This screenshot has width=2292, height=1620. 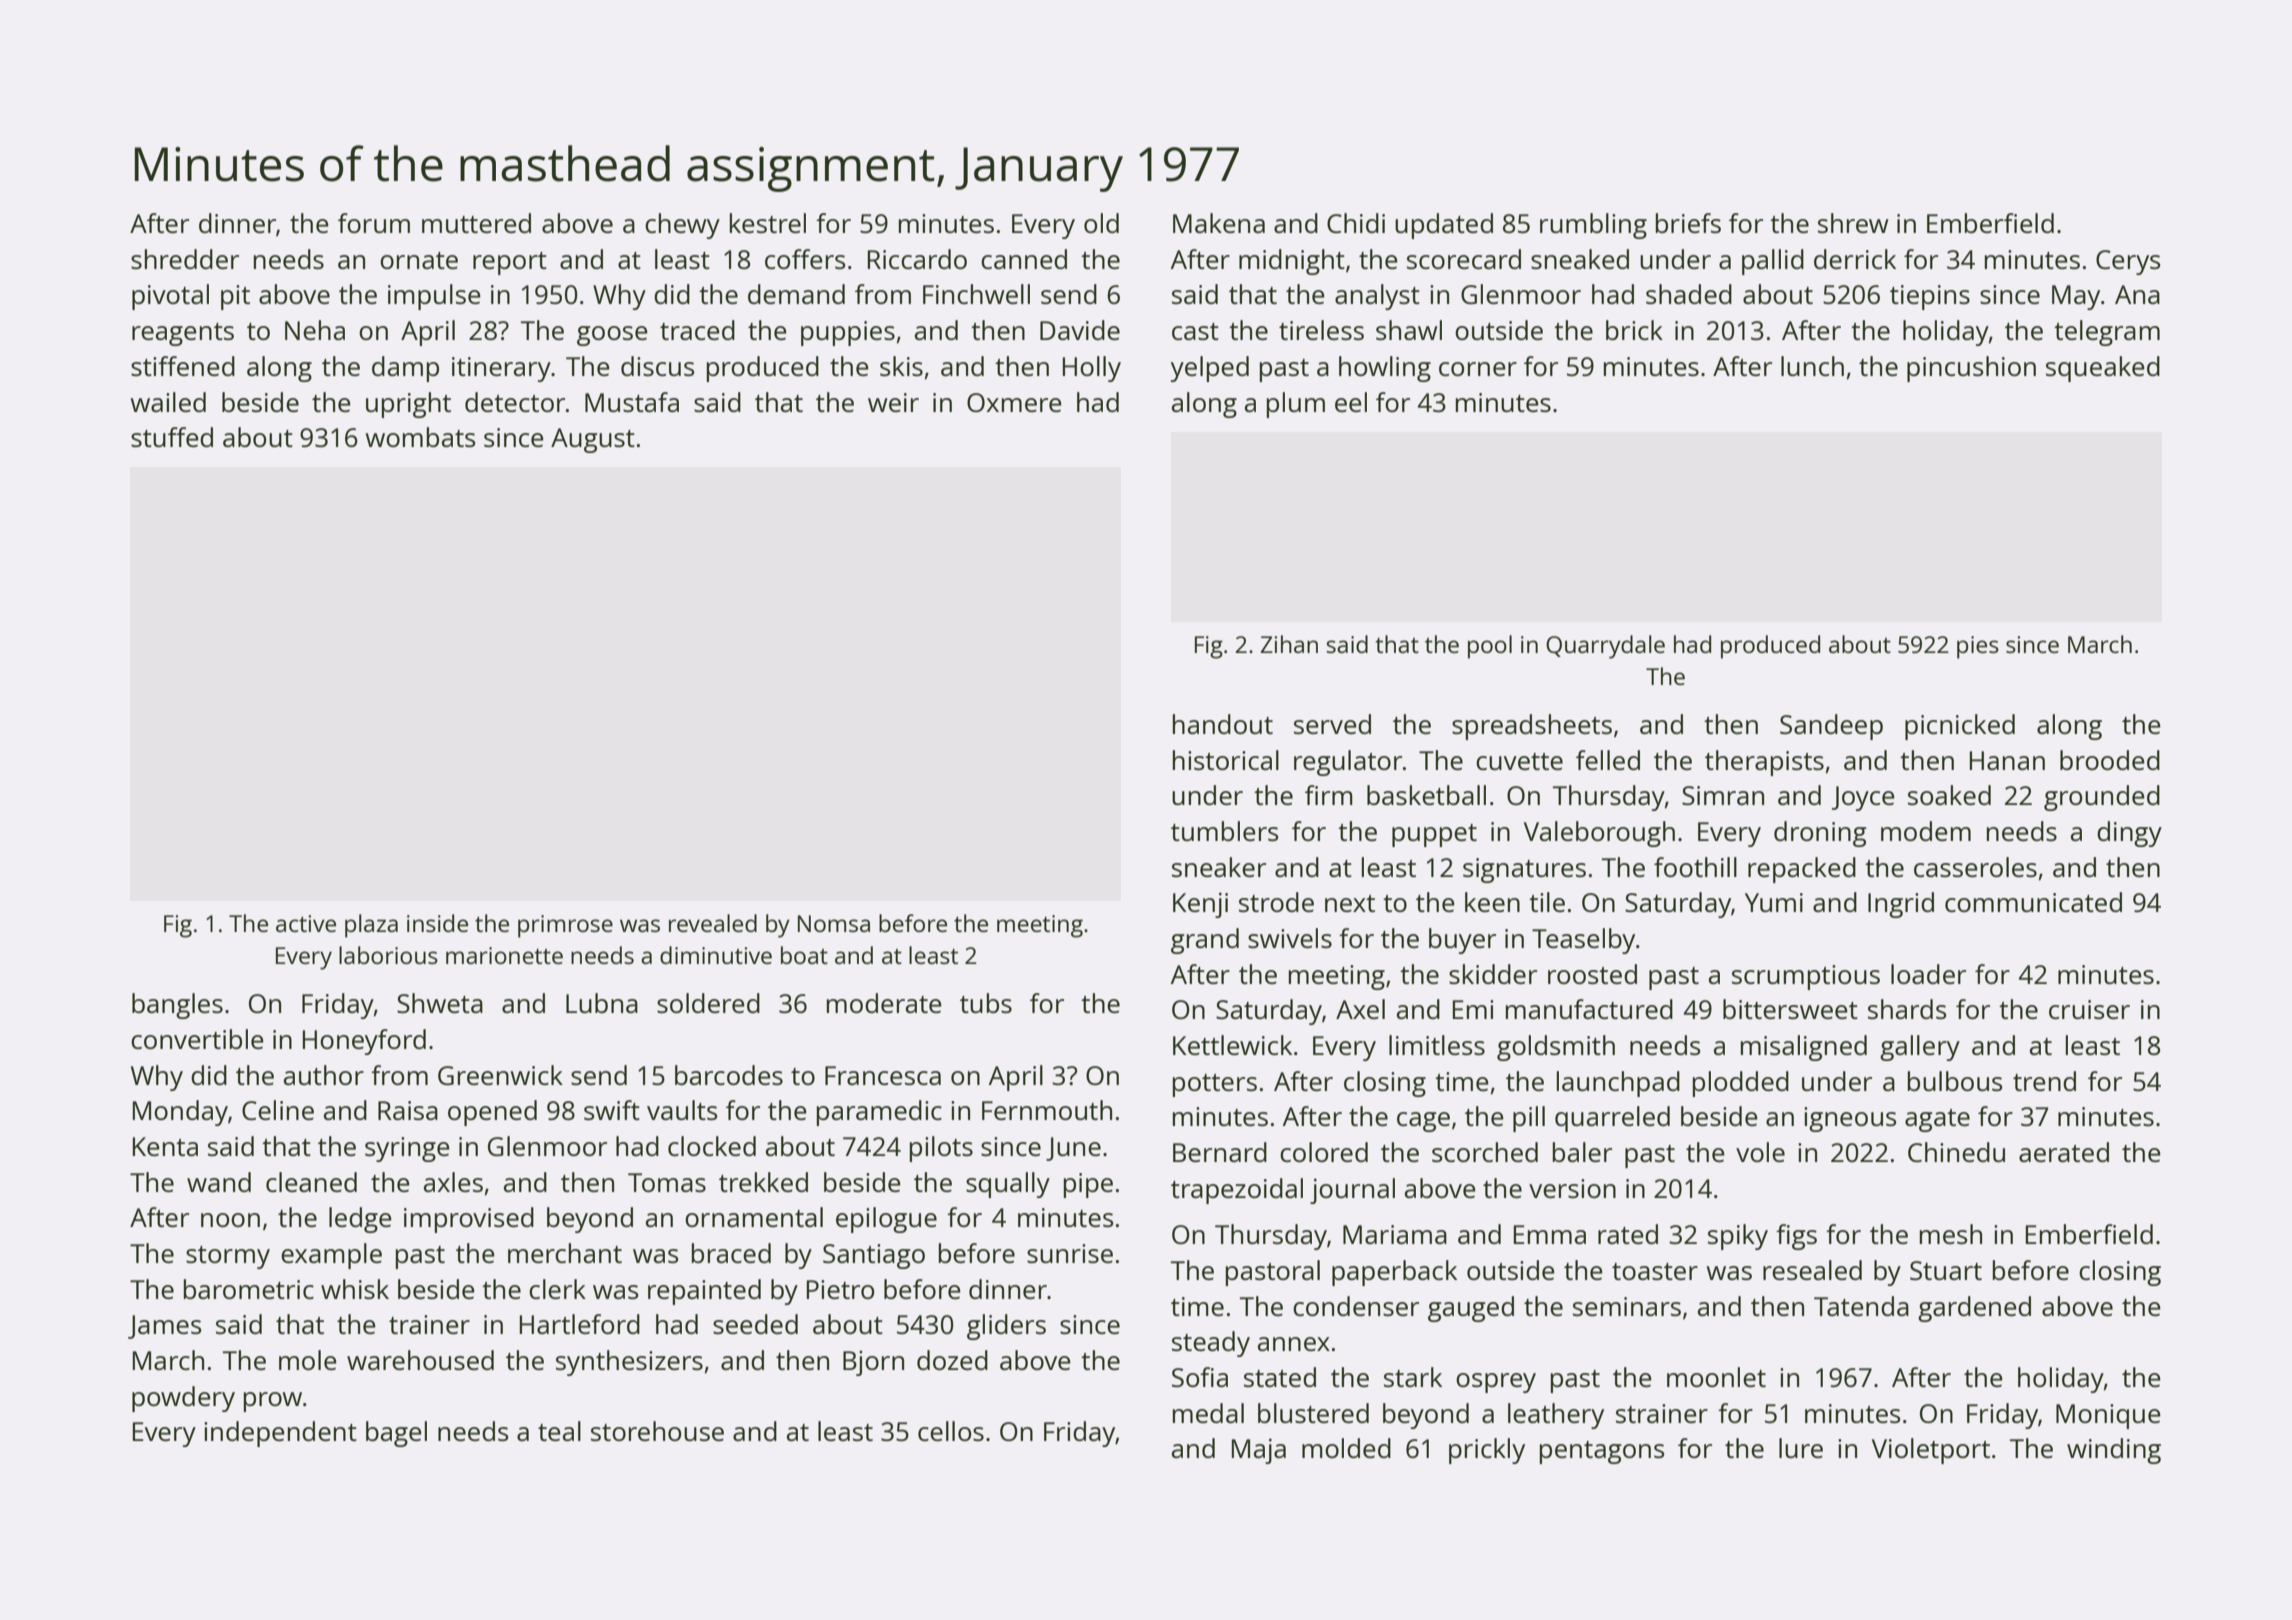 What do you see at coordinates (1289, 644) in the screenshot?
I see `Zihan` at bounding box center [1289, 644].
